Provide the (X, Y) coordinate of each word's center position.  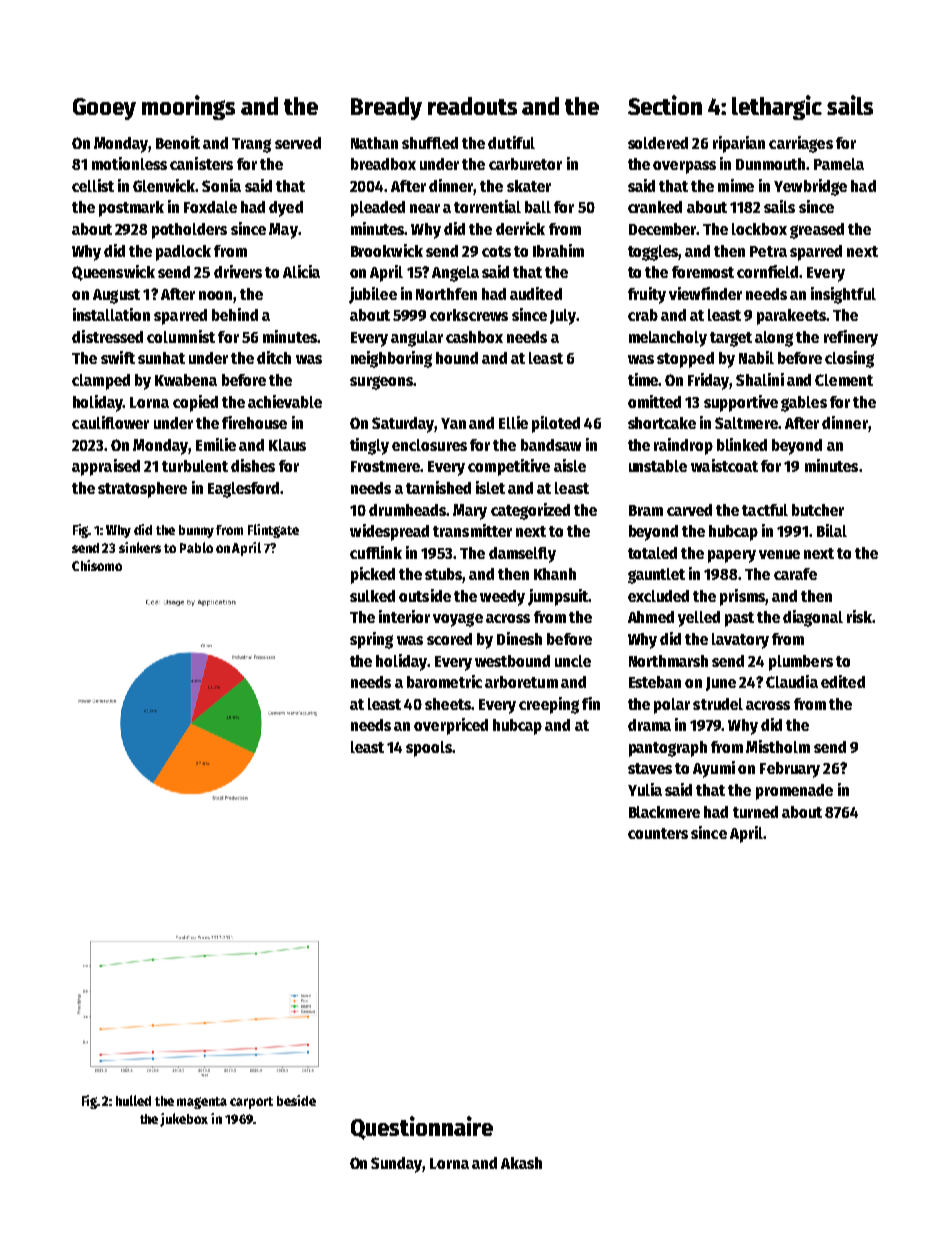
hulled (133, 1100)
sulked (372, 596)
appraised (106, 467)
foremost (703, 272)
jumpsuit (558, 597)
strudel (718, 704)
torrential (487, 206)
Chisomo (97, 565)
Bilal (832, 530)
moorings (188, 107)
